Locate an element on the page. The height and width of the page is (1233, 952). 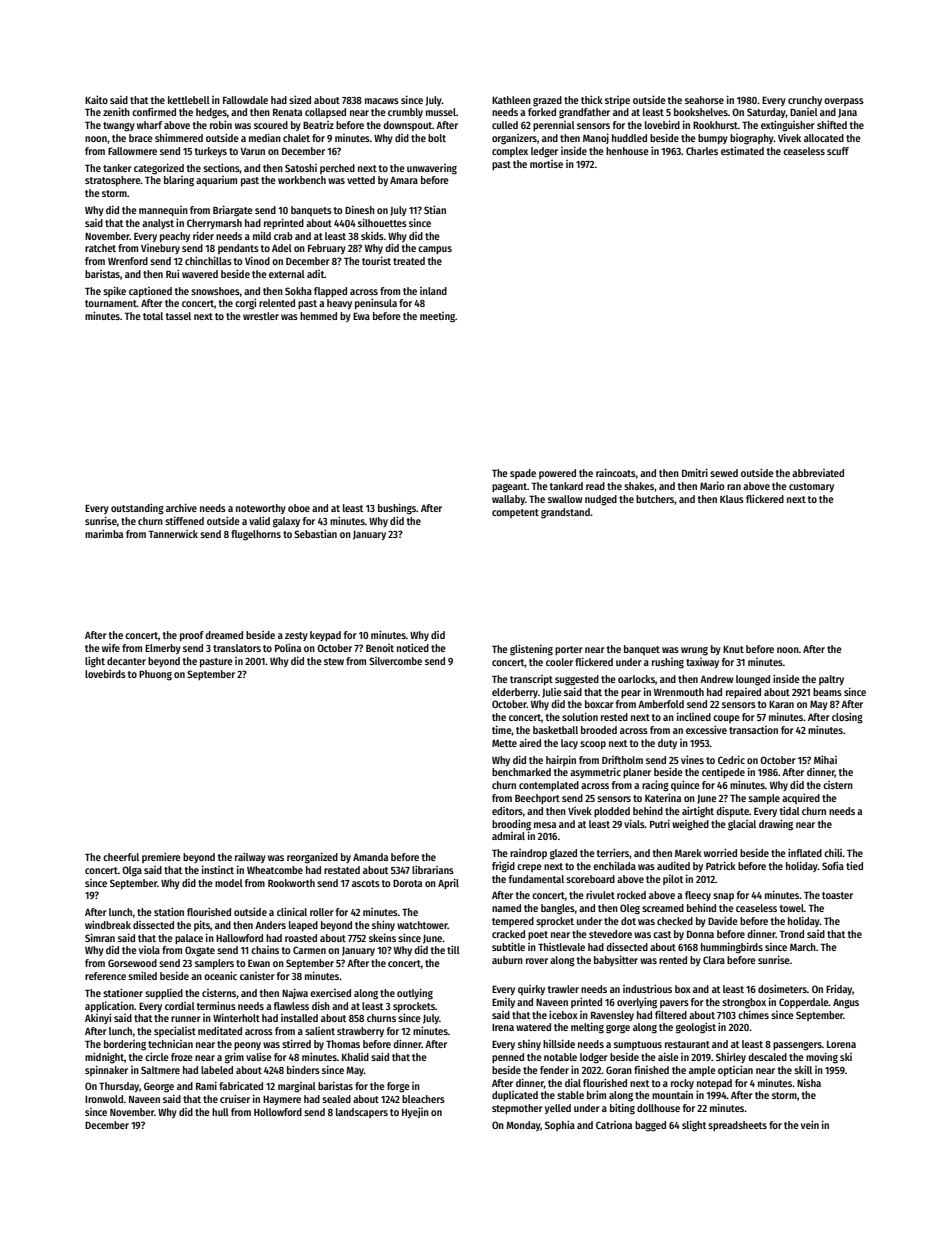
Klaus is located at coordinates (732, 499).
